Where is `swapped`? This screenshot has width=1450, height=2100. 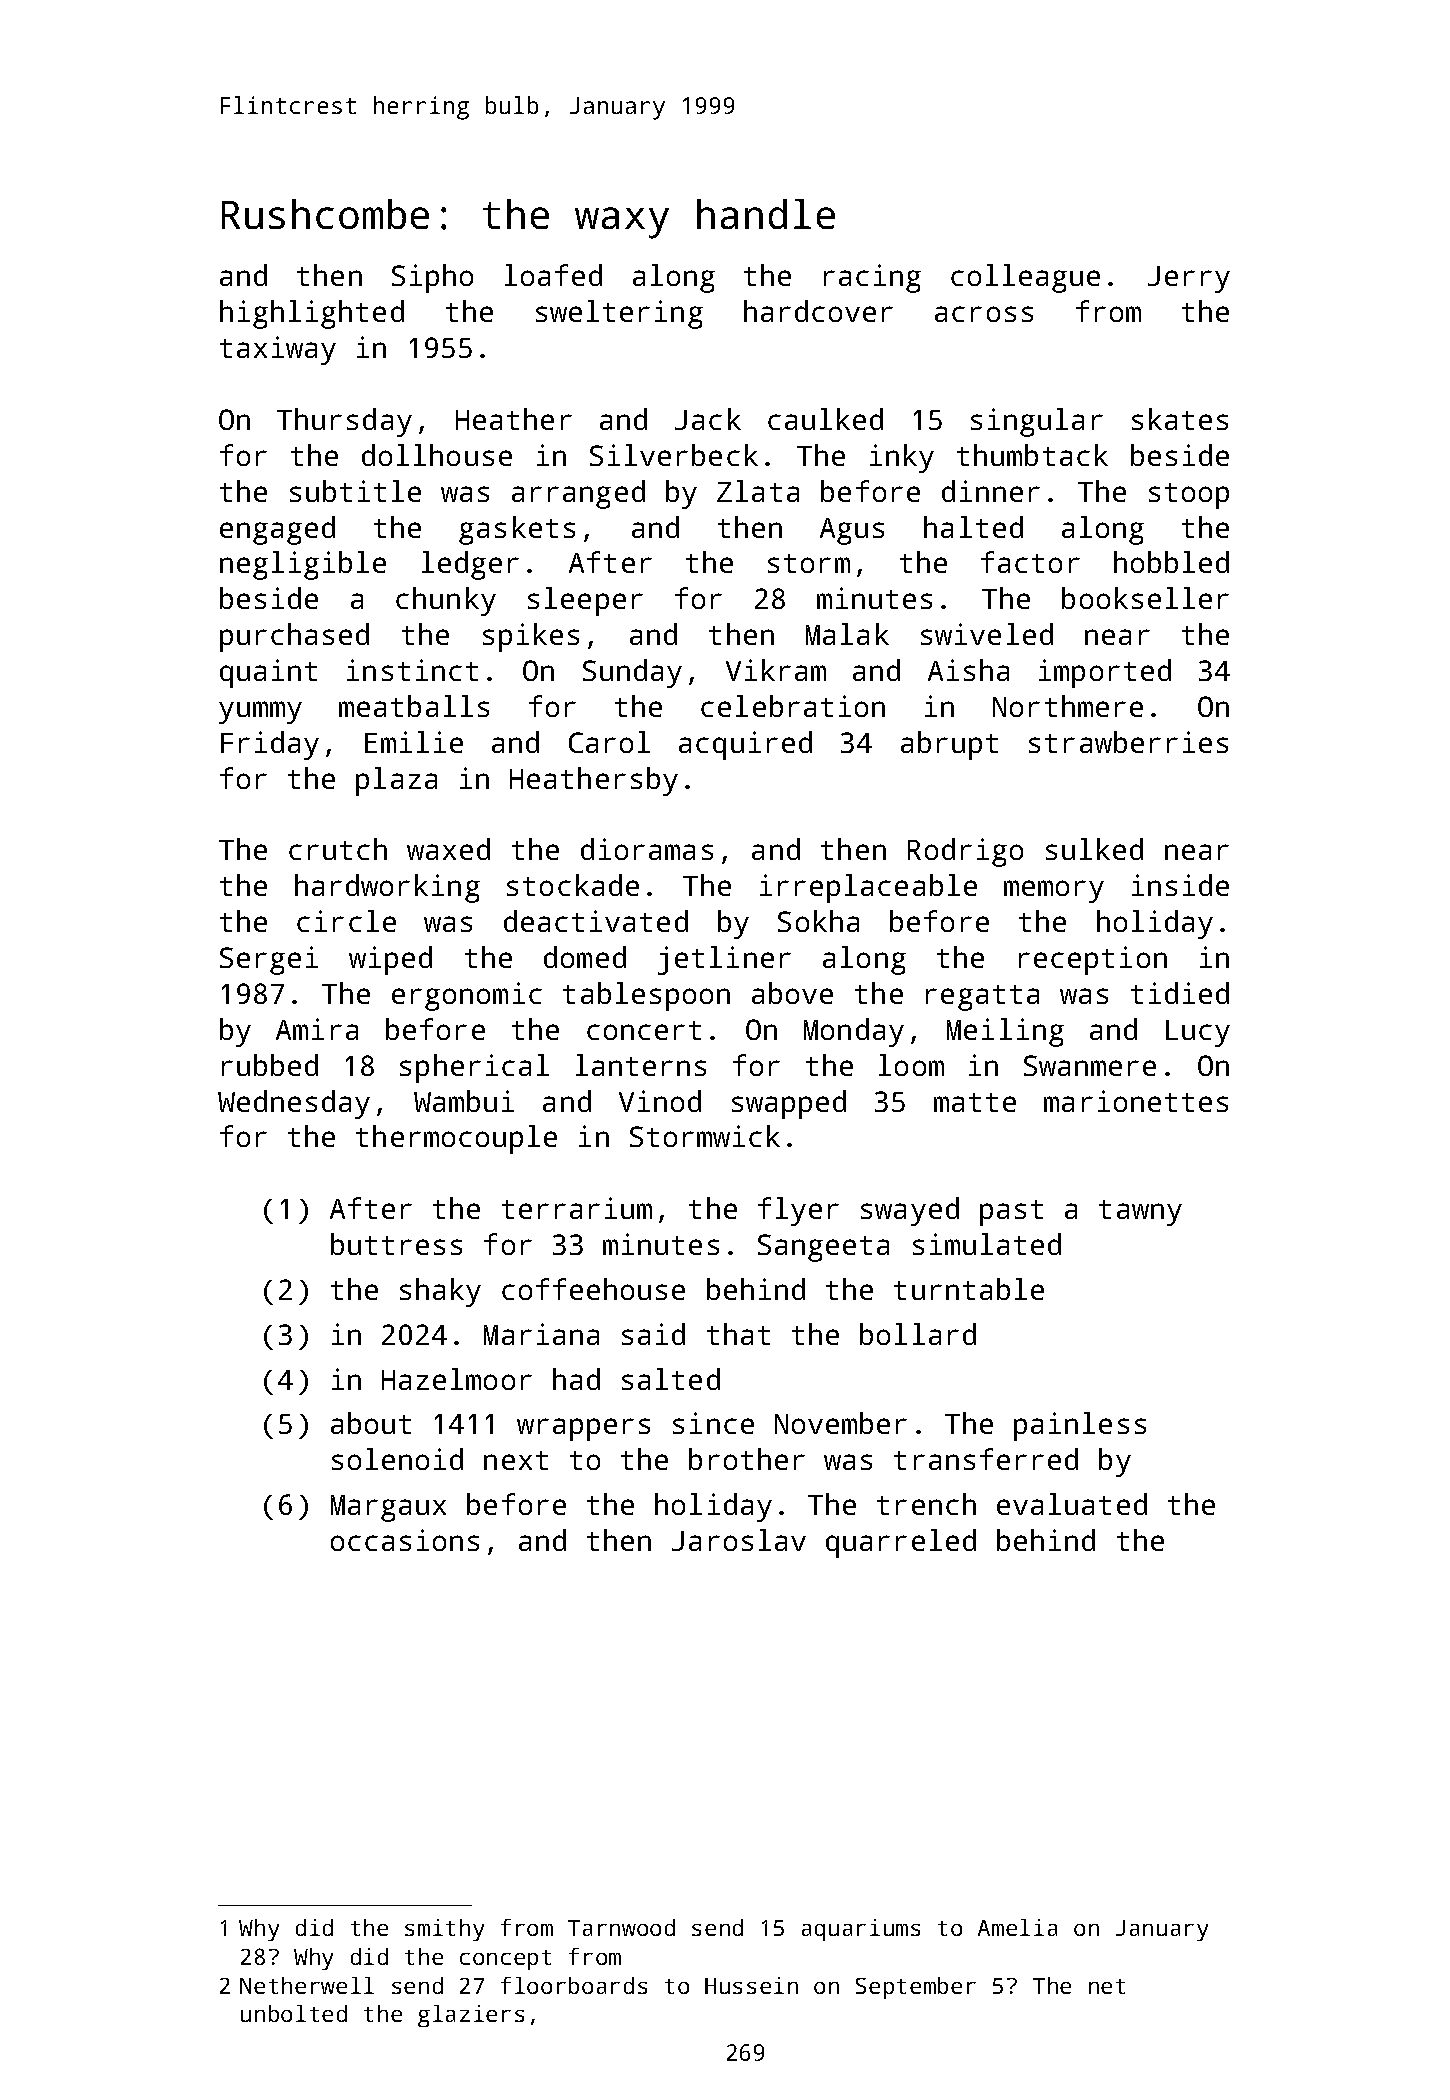 swapped is located at coordinates (789, 1104).
